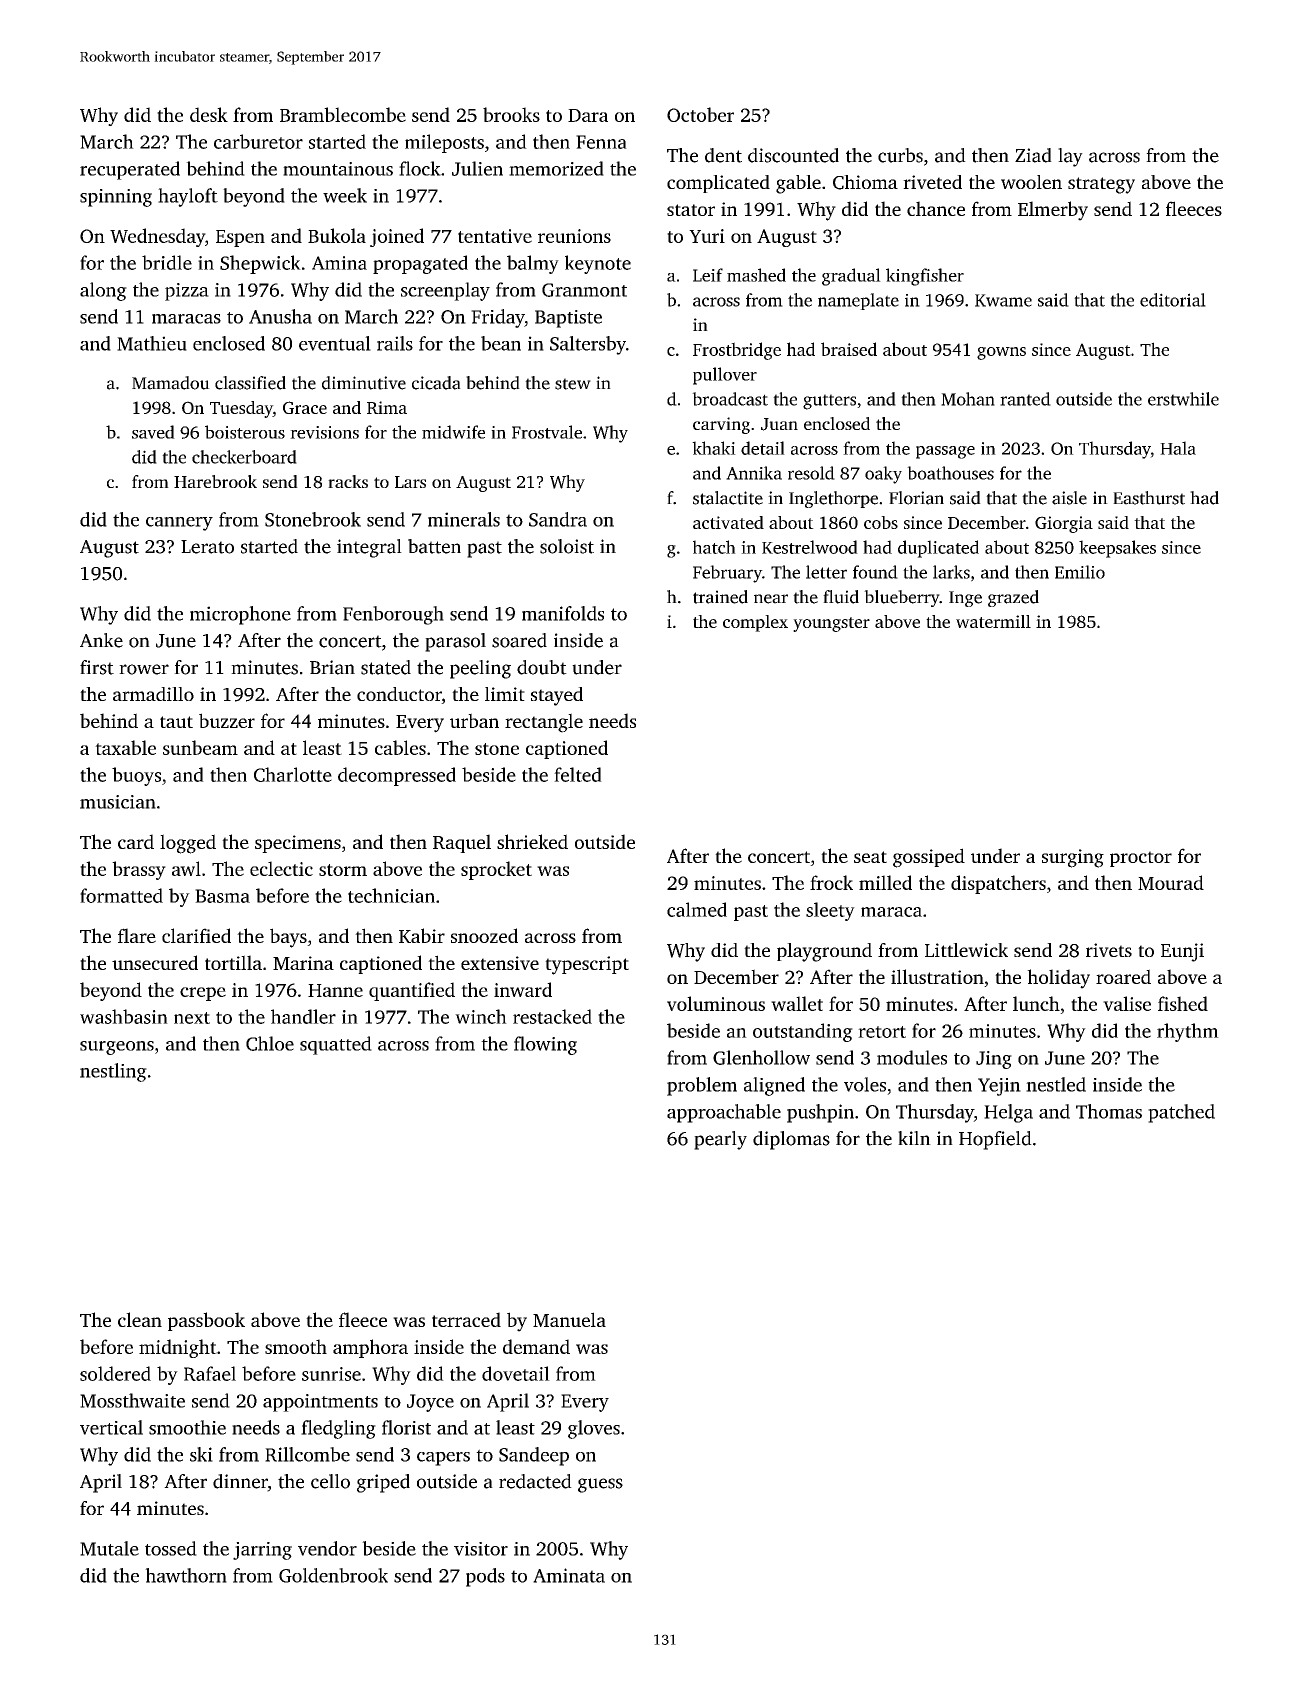 This image has width=1306, height=1690. I want to click on along, so click(103, 291).
